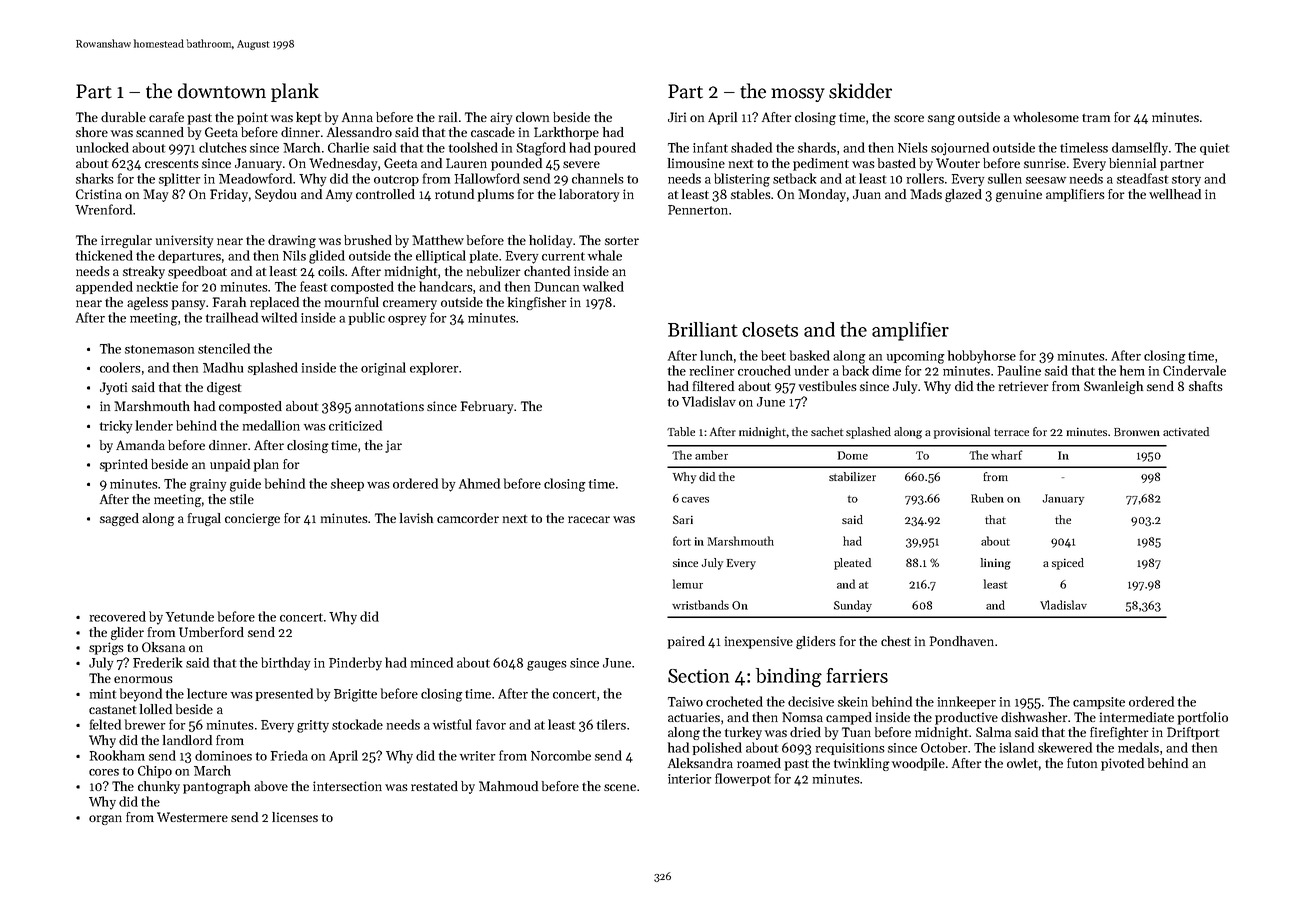  Describe the element at coordinates (190, 616) in the screenshot. I see `Yetunde` at that location.
